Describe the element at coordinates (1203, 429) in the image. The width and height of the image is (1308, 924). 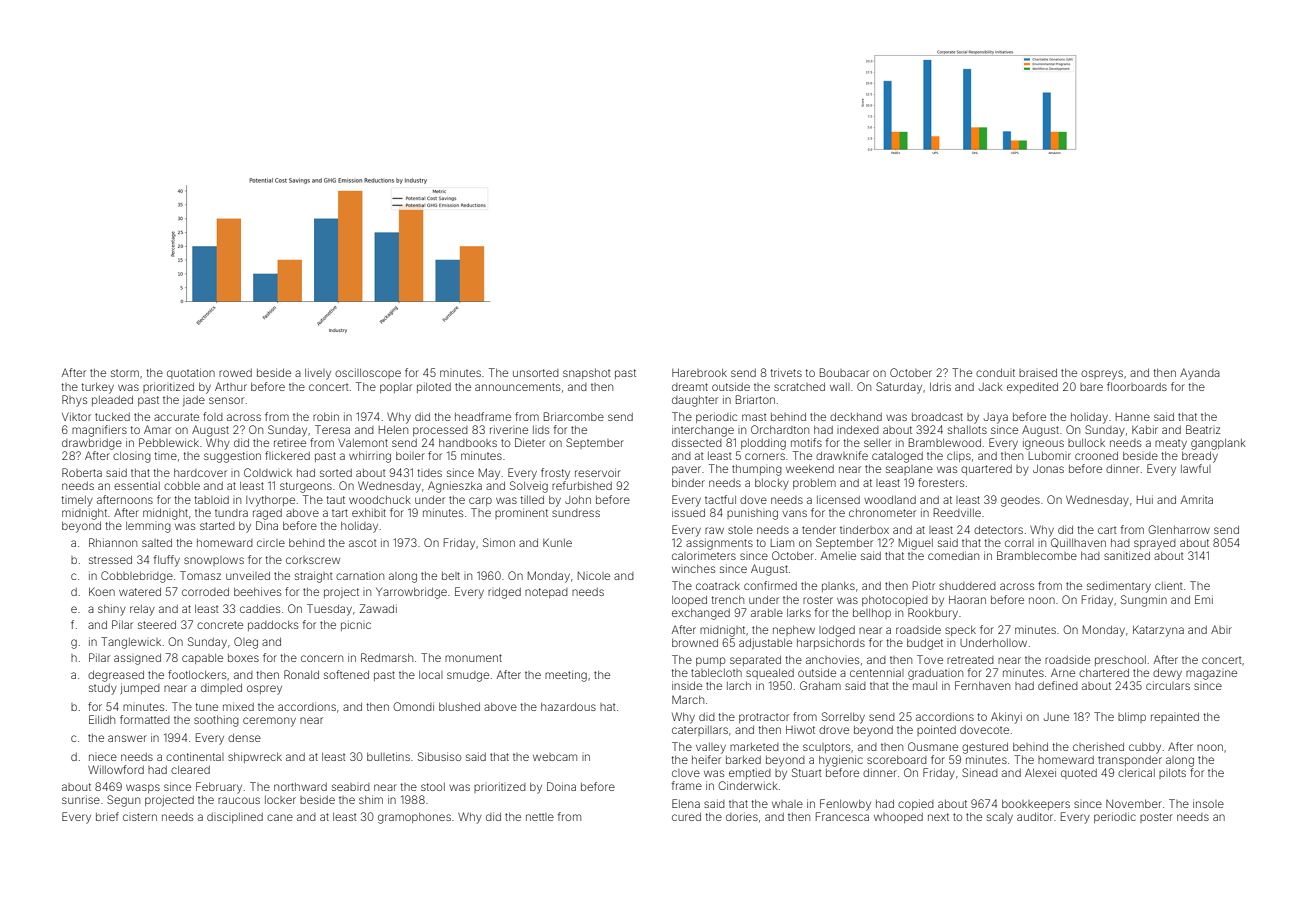
I see `Beatriz` at that location.
